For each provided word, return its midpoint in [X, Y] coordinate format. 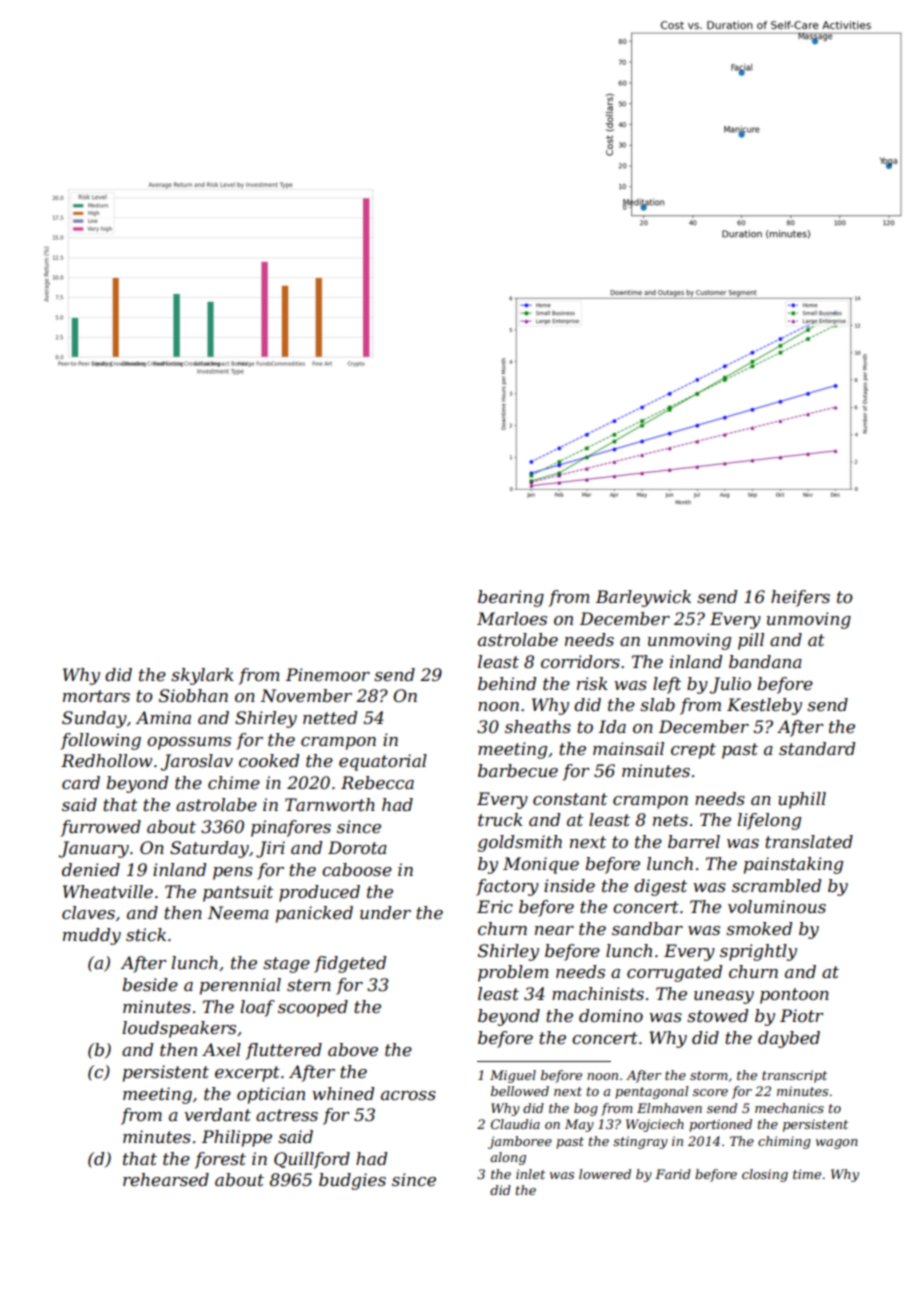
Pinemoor [328, 674]
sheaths [538, 726]
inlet [530, 1174]
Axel [221, 1049]
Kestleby [764, 706]
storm [709, 1075]
